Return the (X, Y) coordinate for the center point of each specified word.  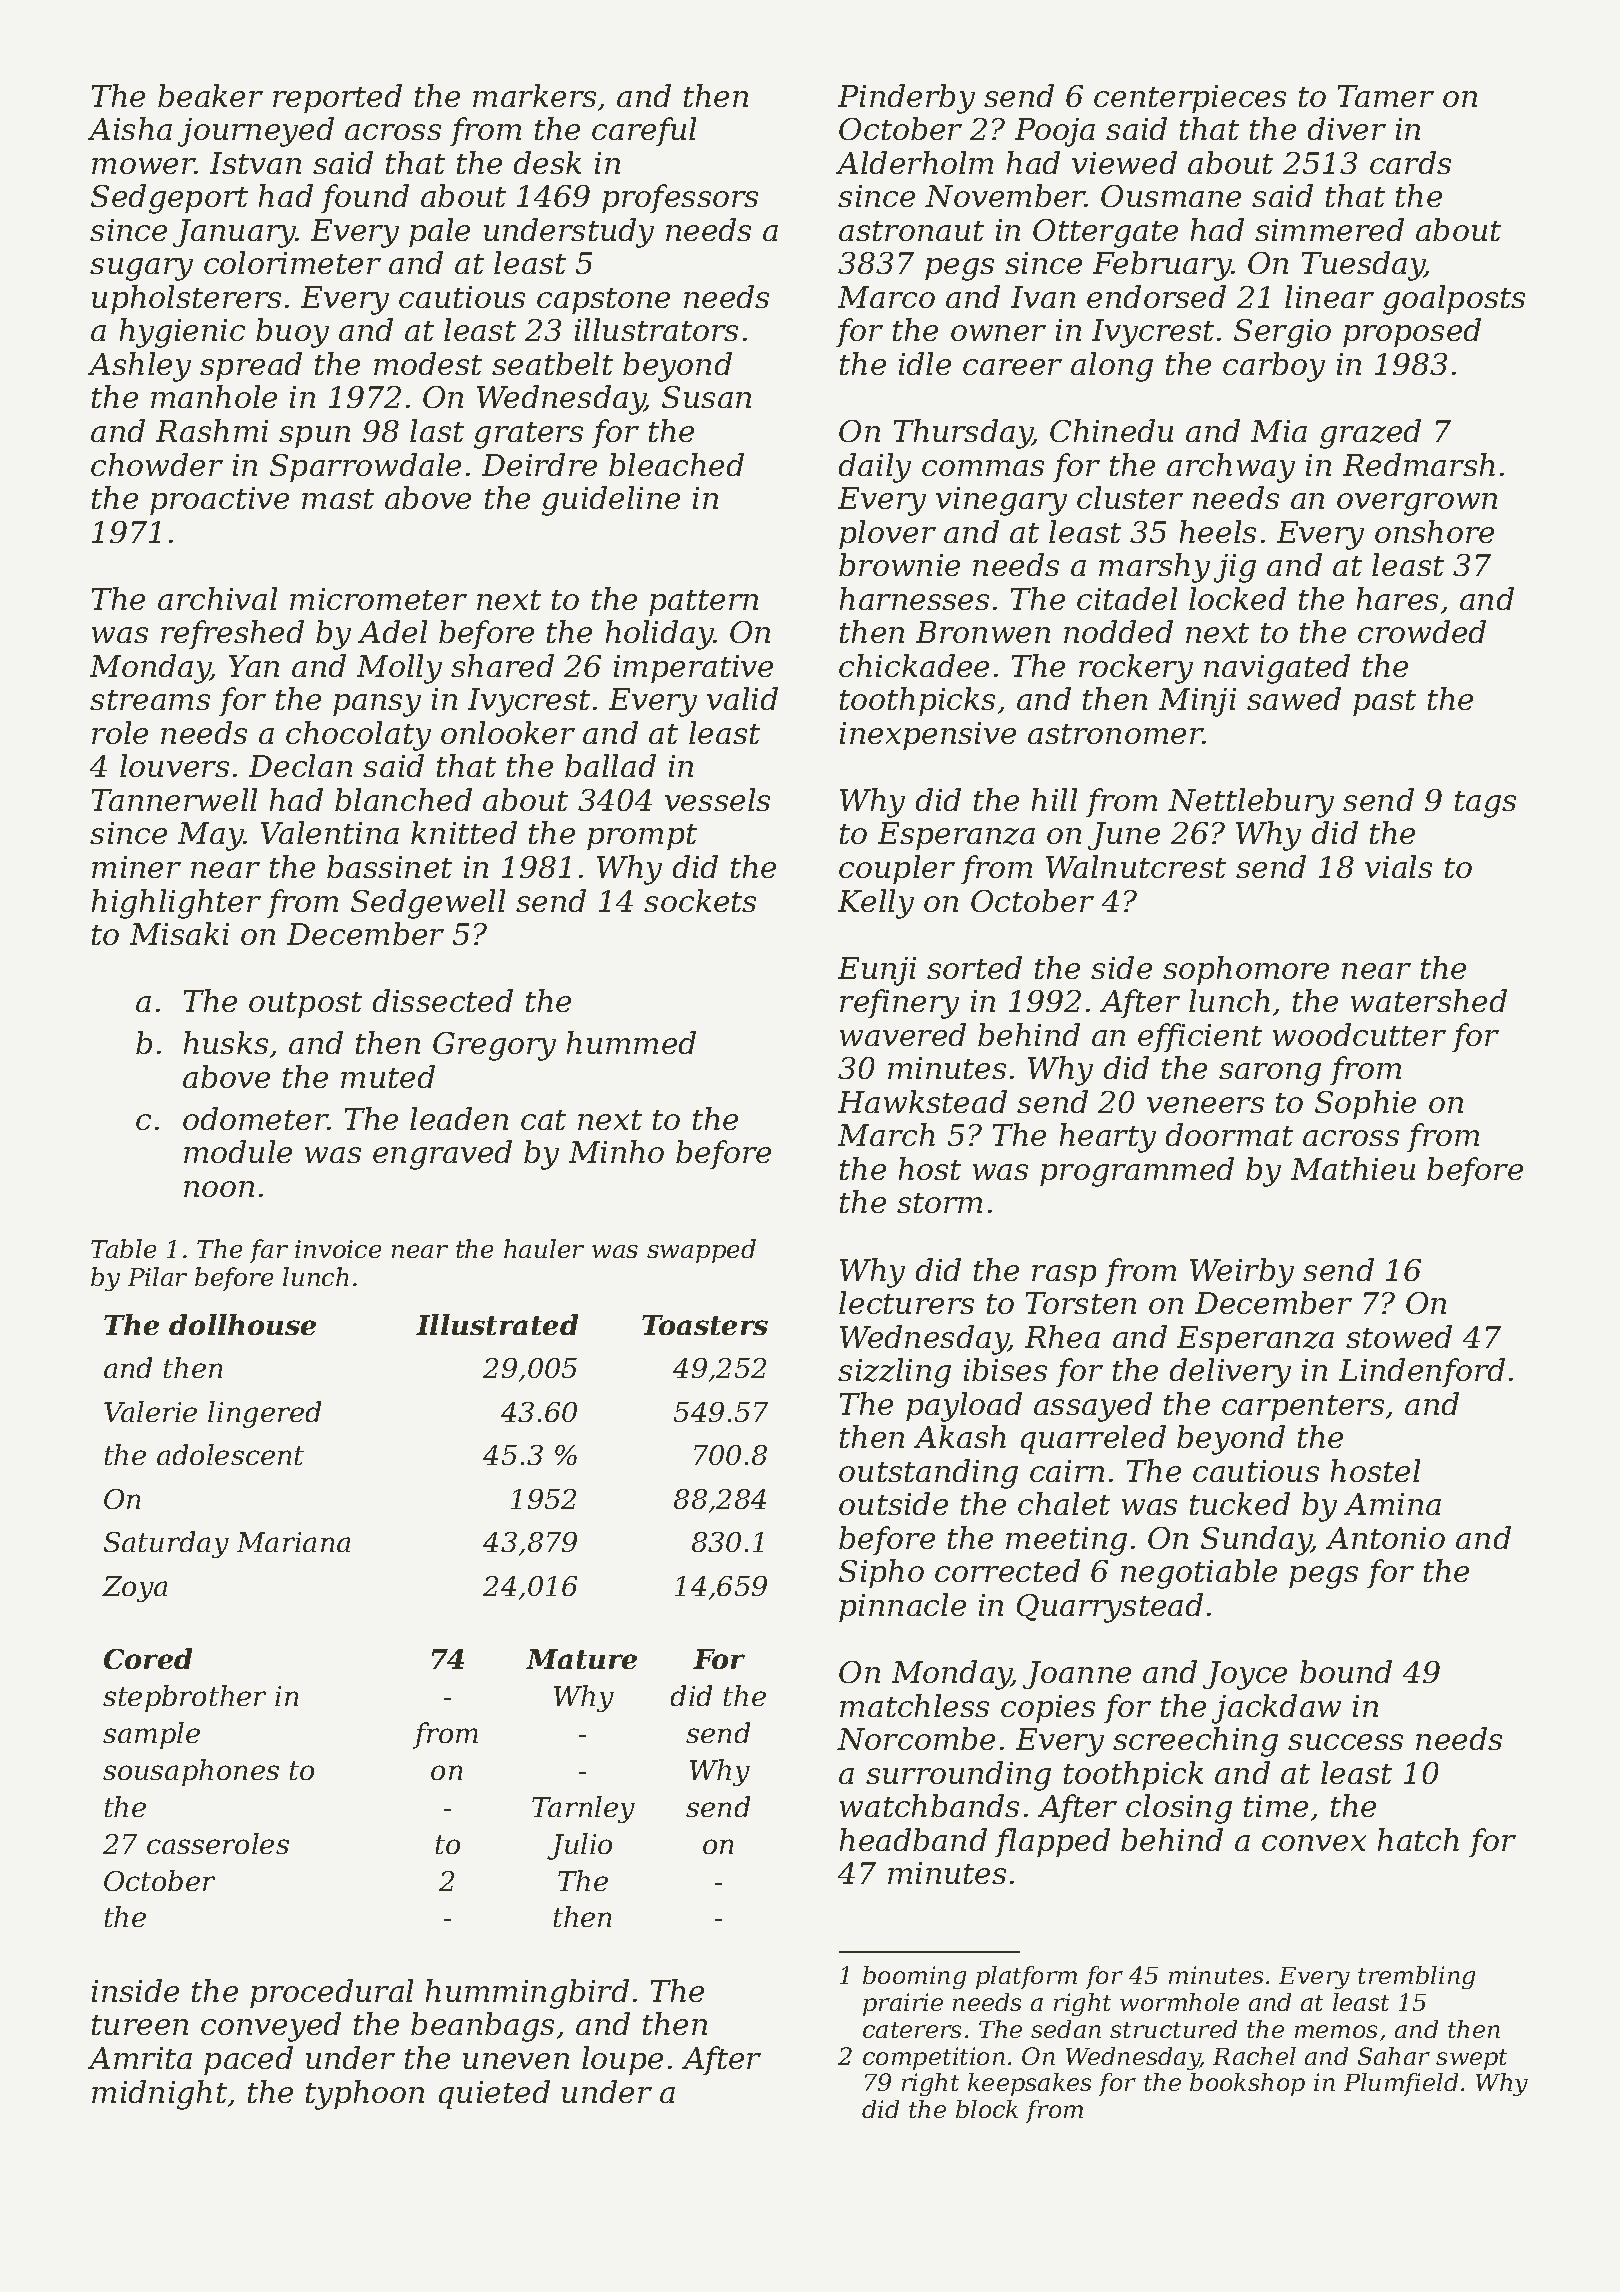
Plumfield (1401, 2084)
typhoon (365, 2095)
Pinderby (906, 99)
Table (123, 1248)
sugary (141, 269)
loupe (622, 2060)
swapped (701, 1251)
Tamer (1386, 96)
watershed (1429, 1000)
